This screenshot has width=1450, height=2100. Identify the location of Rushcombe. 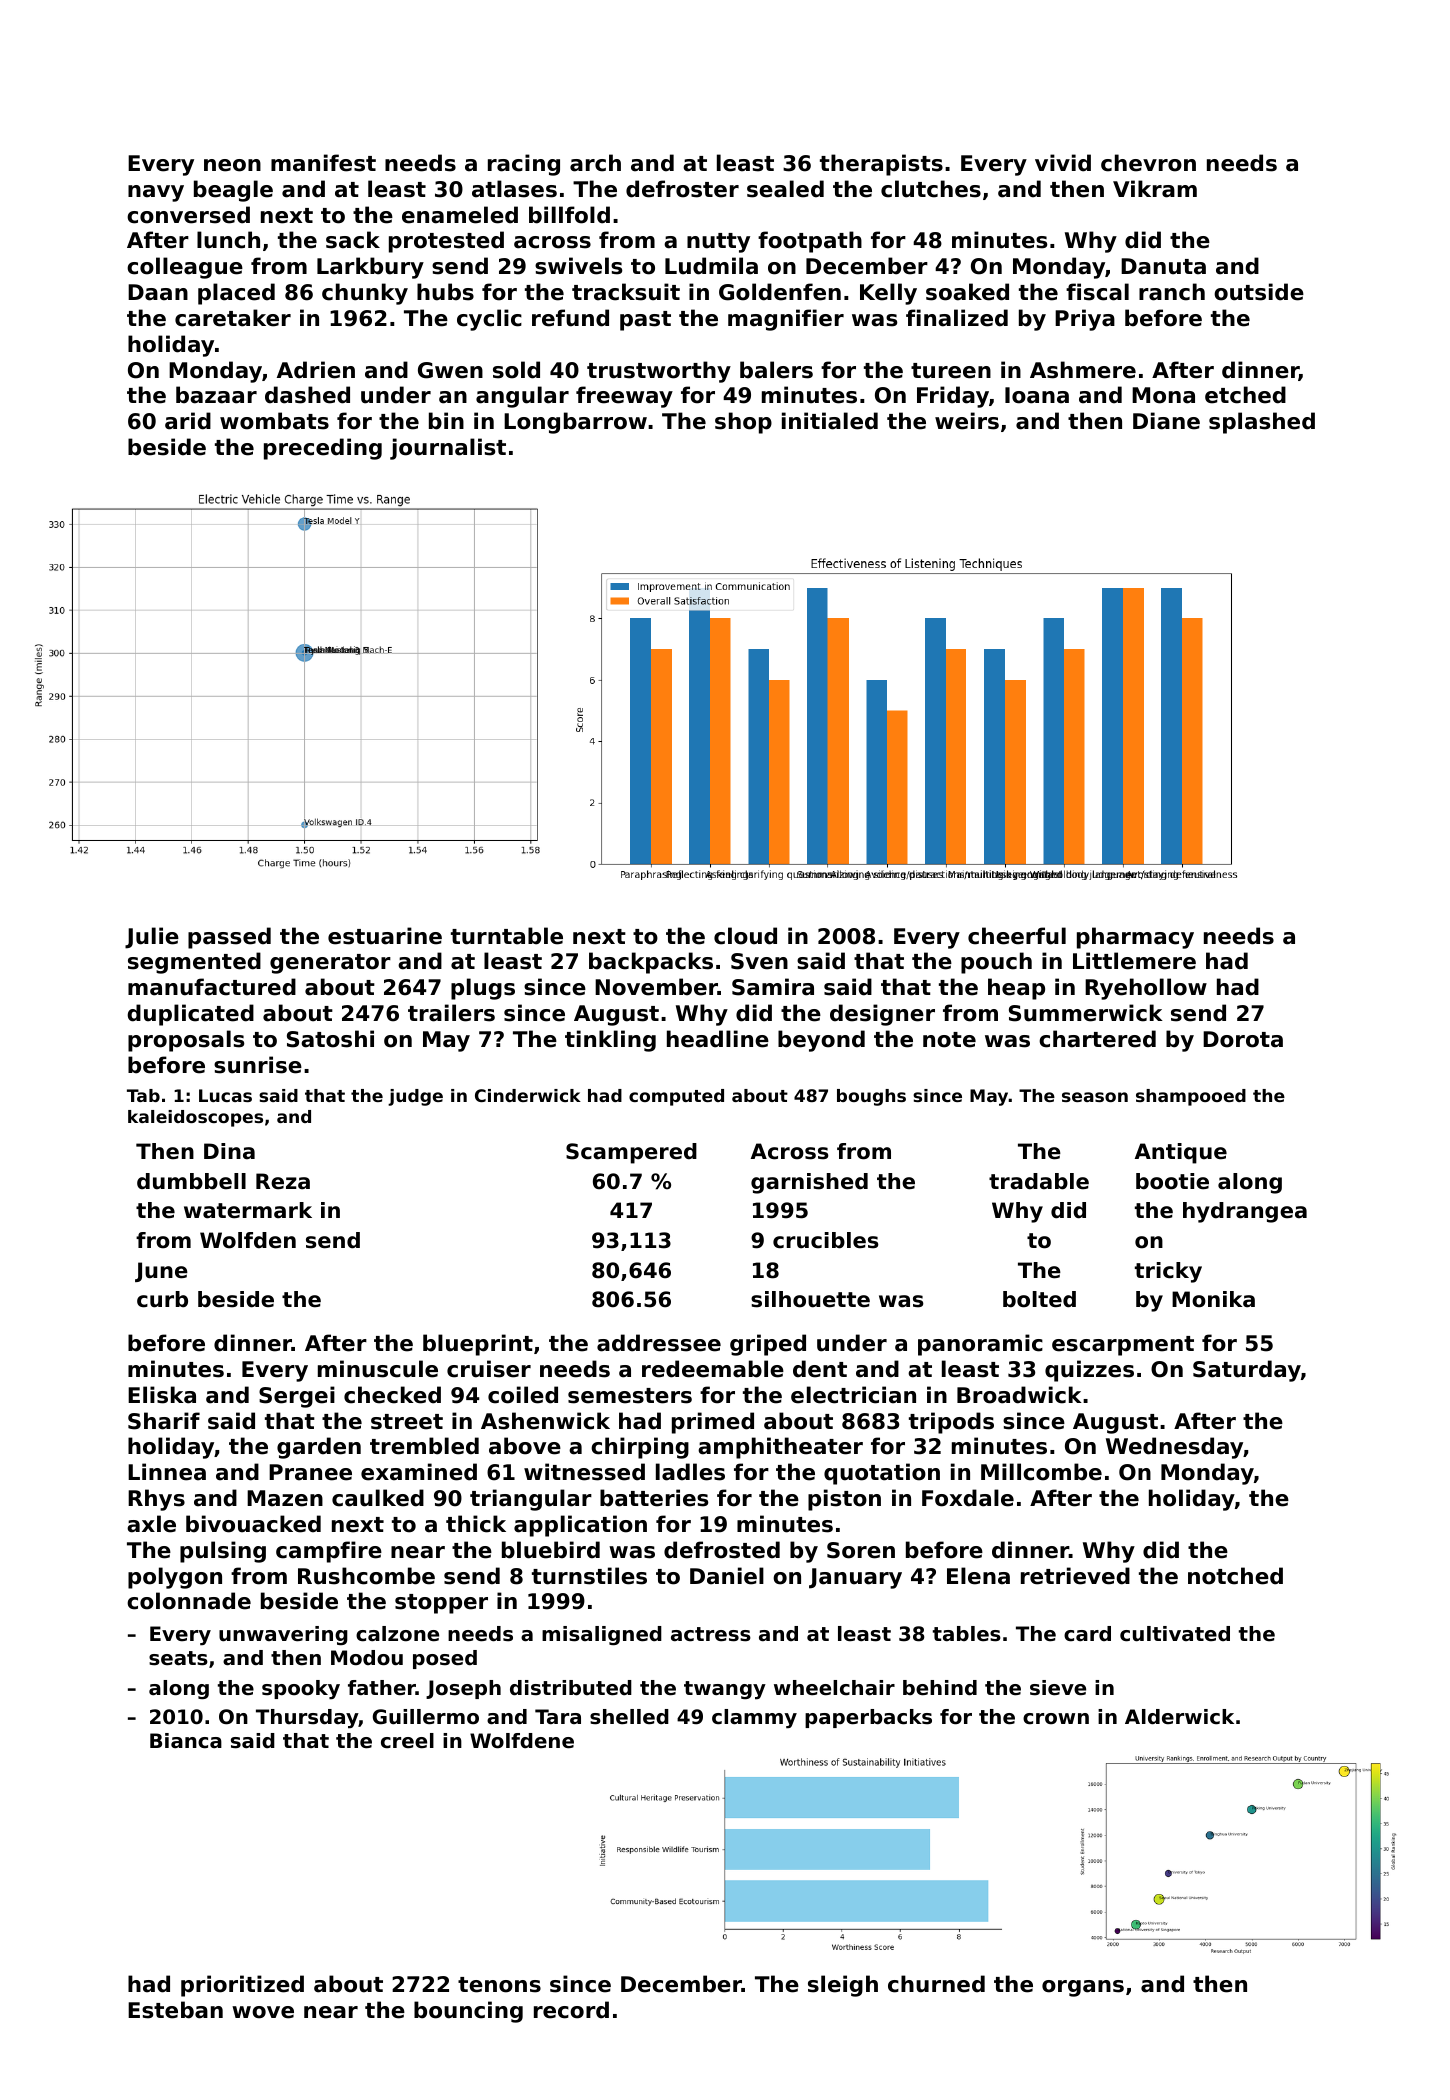
(366, 1576).
